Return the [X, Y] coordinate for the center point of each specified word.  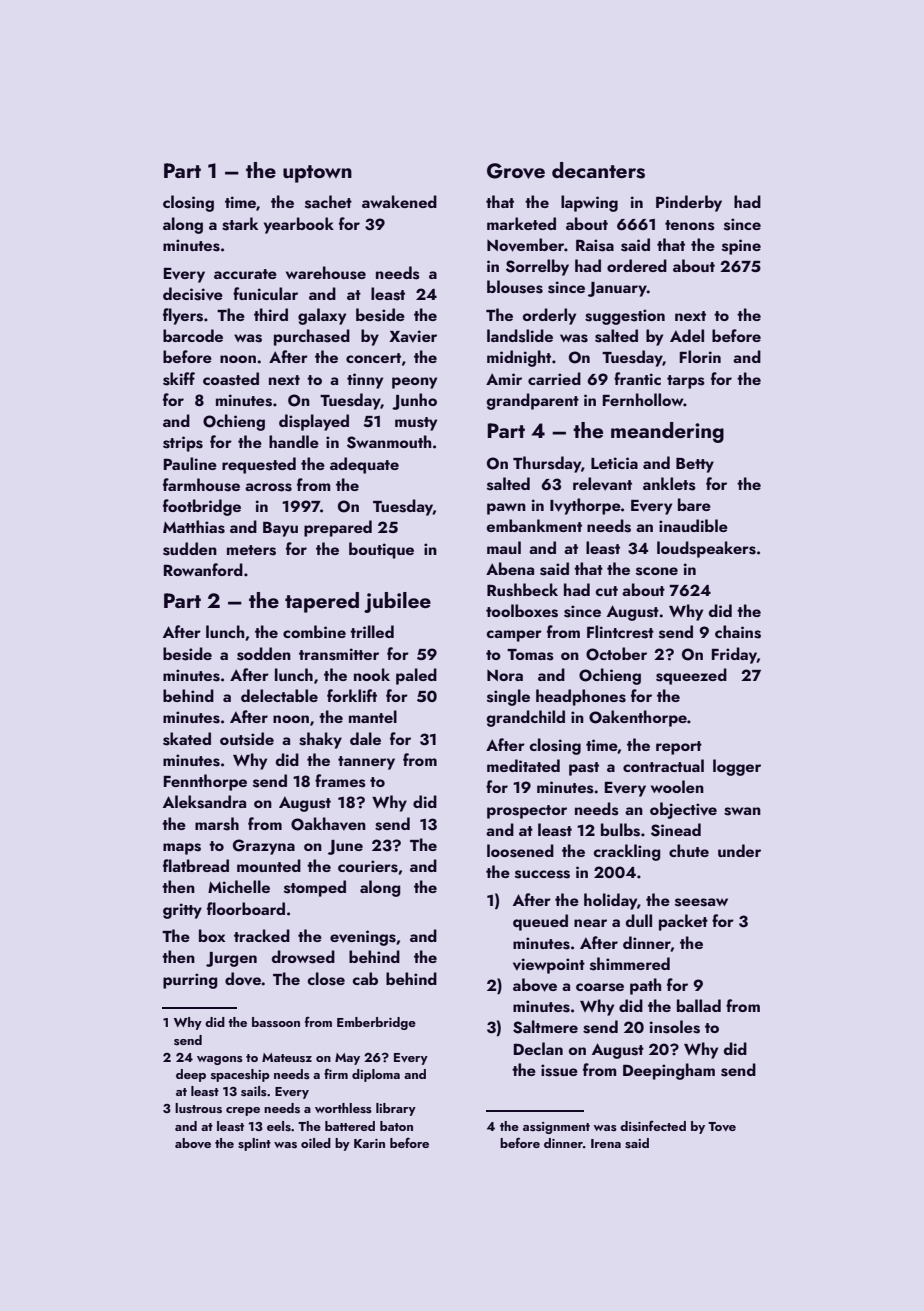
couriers [368, 866]
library [396, 1109]
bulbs [620, 830]
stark [240, 224]
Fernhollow [643, 399]
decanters [598, 170]
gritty [182, 911]
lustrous [198, 1108]
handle [294, 441]
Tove [722, 1126]
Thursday [547, 464]
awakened [399, 201]
